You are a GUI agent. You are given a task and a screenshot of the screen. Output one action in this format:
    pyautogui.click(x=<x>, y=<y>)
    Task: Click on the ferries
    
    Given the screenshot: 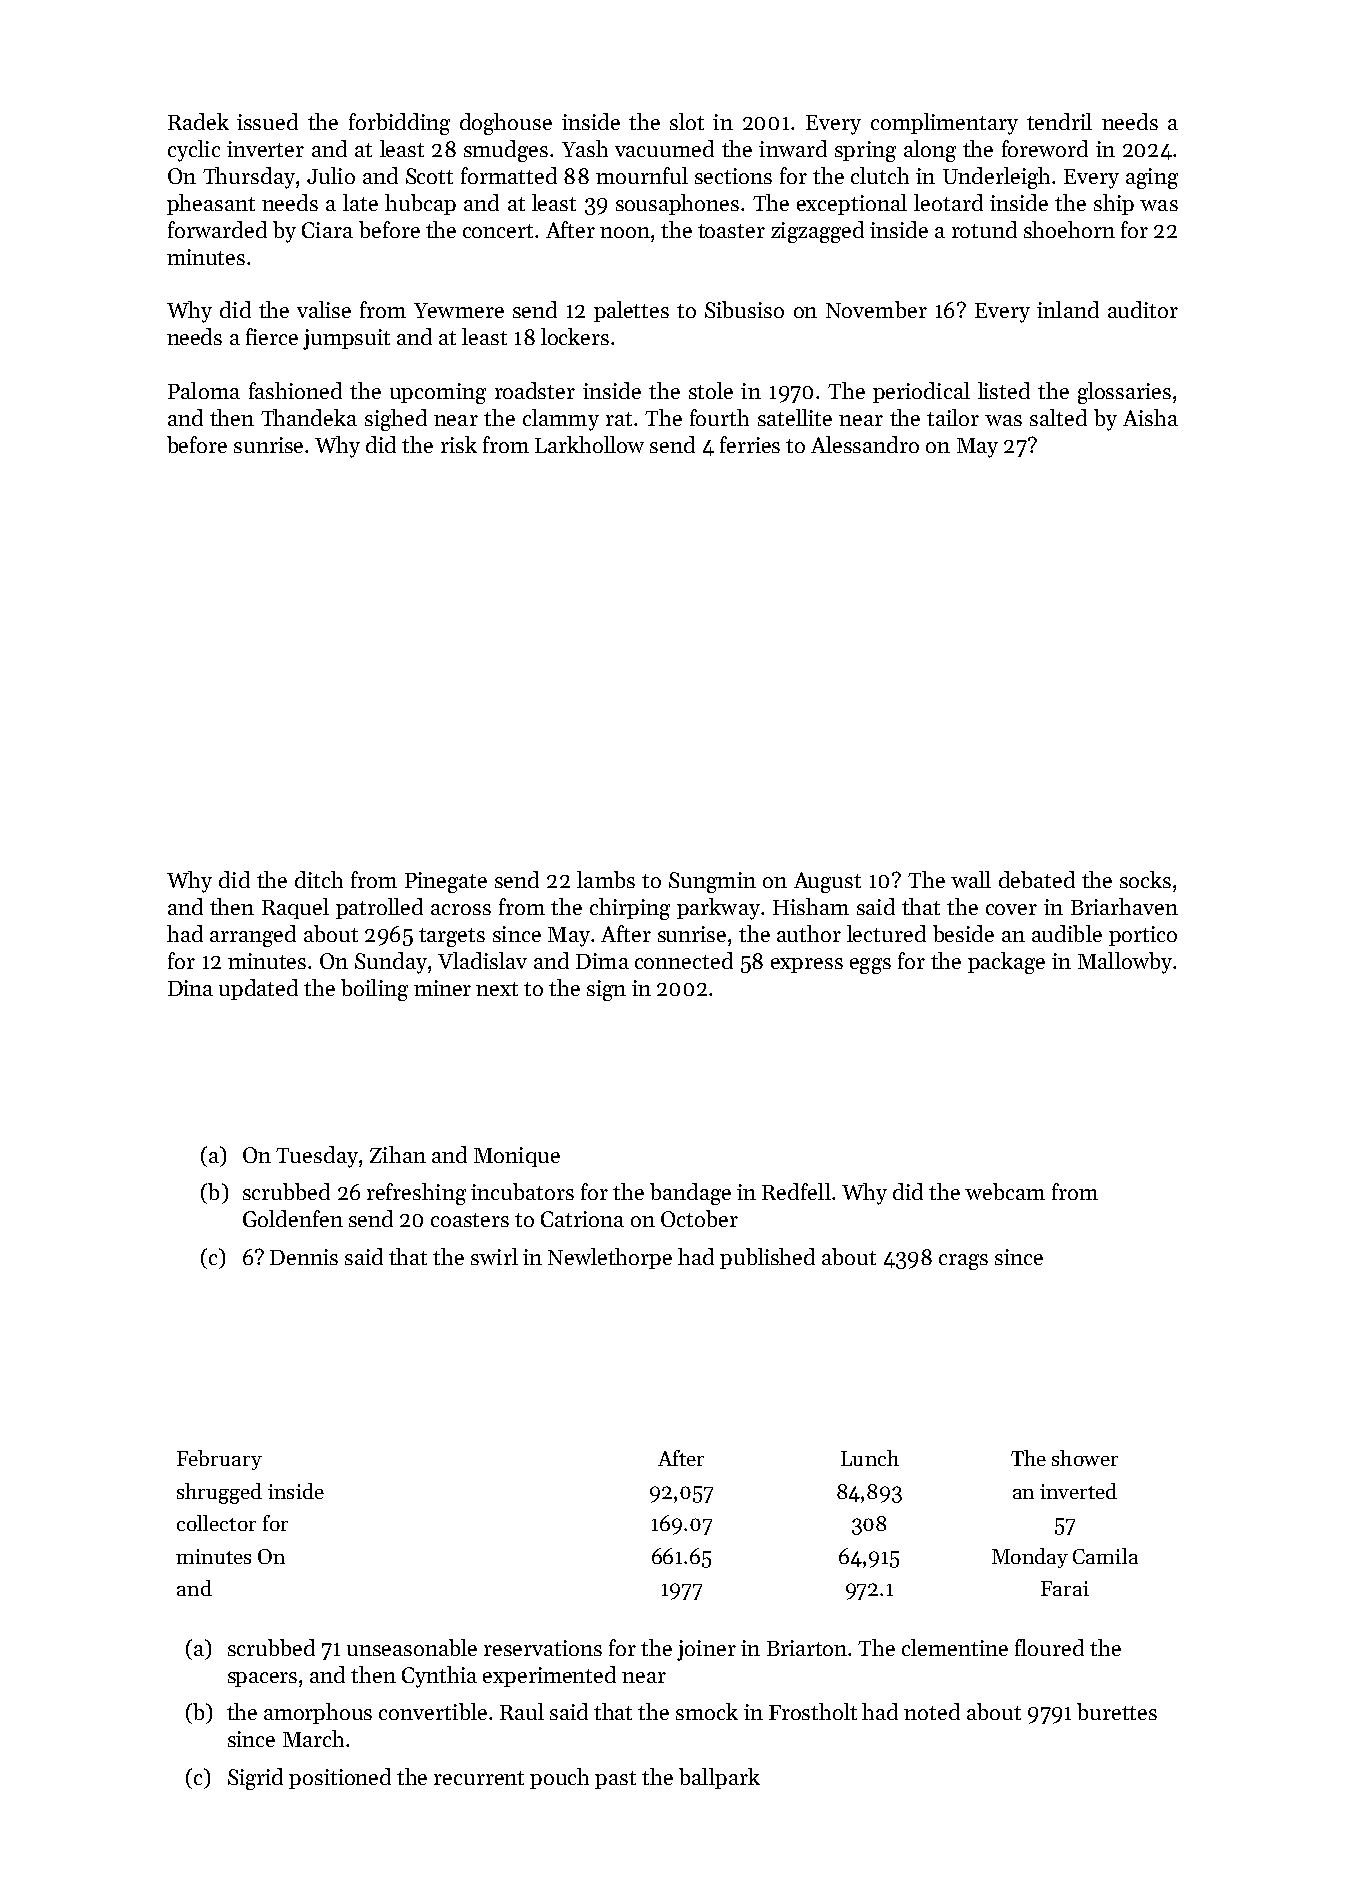 What is the action you would take?
    pyautogui.click(x=750, y=444)
